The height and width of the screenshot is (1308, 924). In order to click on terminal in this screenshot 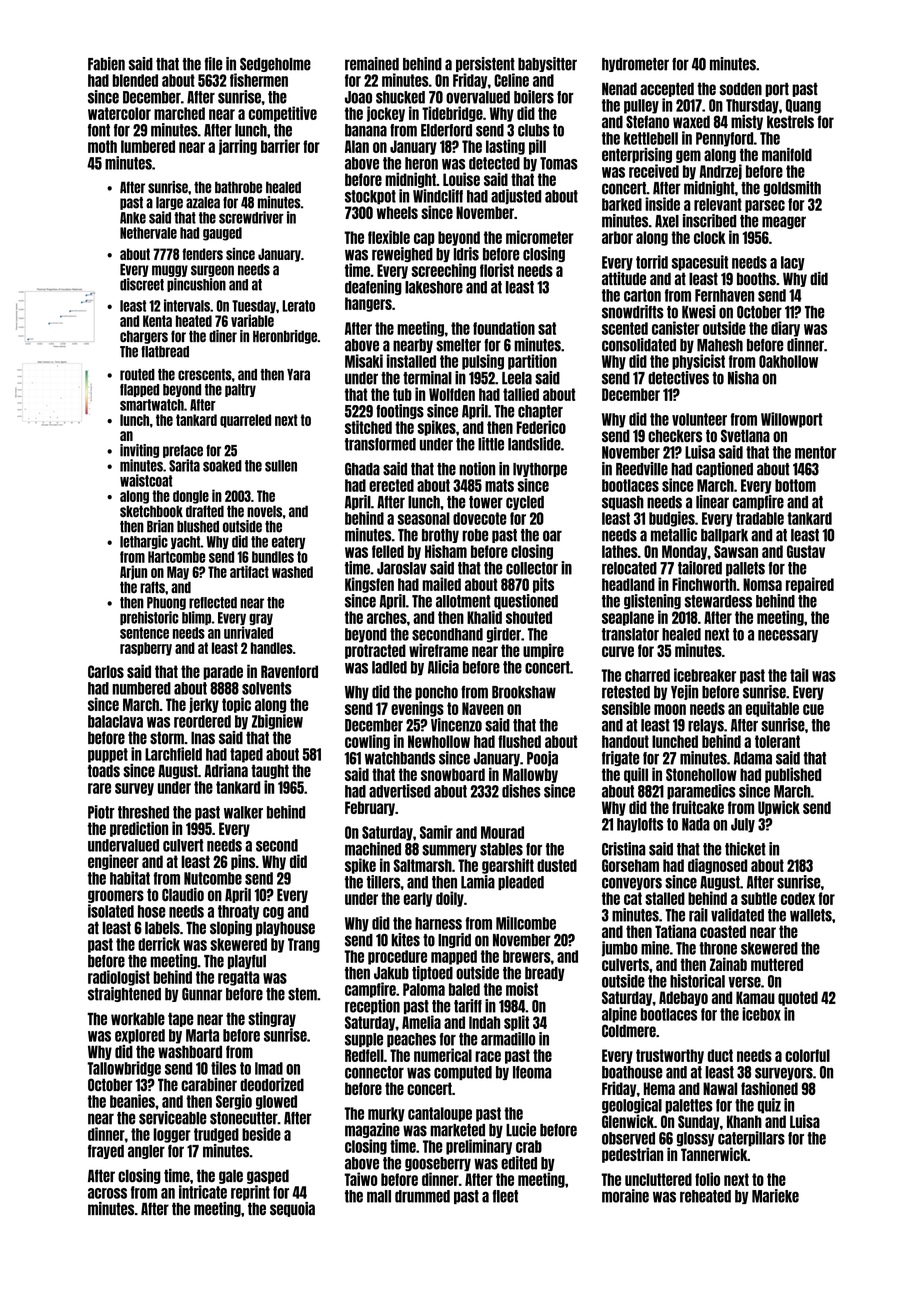, I will do `click(427, 378)`.
